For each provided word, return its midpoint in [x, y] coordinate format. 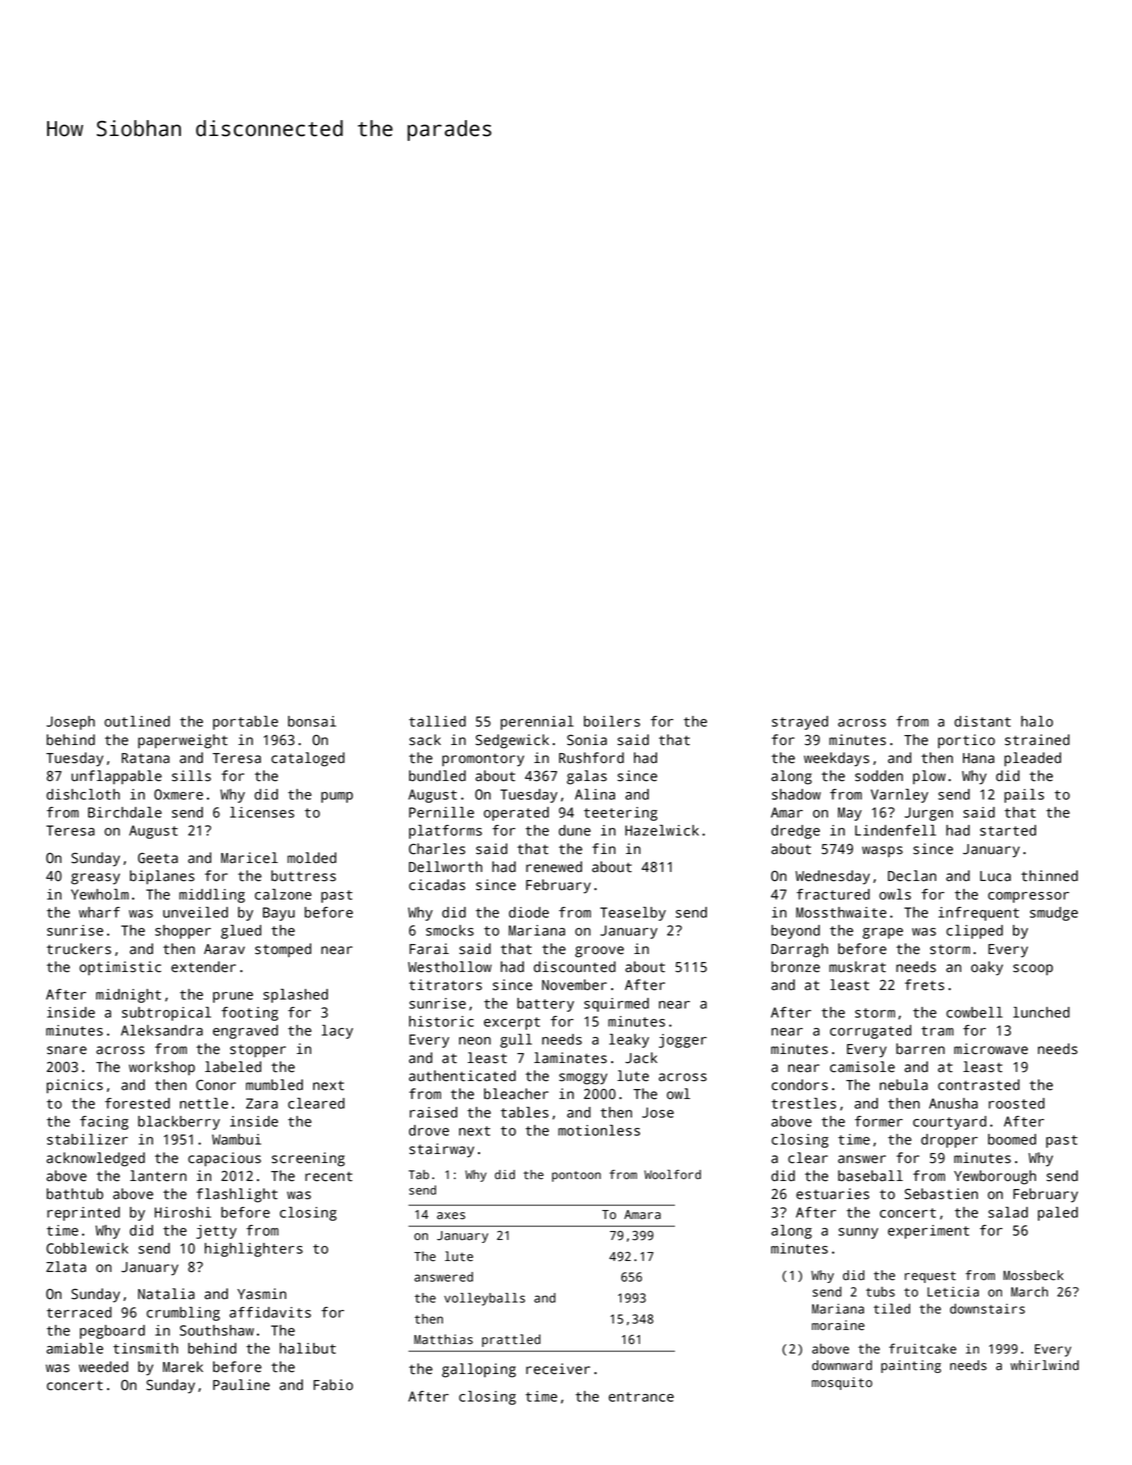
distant [982, 721]
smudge [1054, 914]
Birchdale [125, 812]
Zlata [66, 1267]
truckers [79, 949]
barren [920, 1049]
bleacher [516, 1094]
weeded [103, 1367]
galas [587, 777]
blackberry [179, 1123]
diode [529, 912]
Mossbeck [1033, 1275]
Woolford [672, 1175]
